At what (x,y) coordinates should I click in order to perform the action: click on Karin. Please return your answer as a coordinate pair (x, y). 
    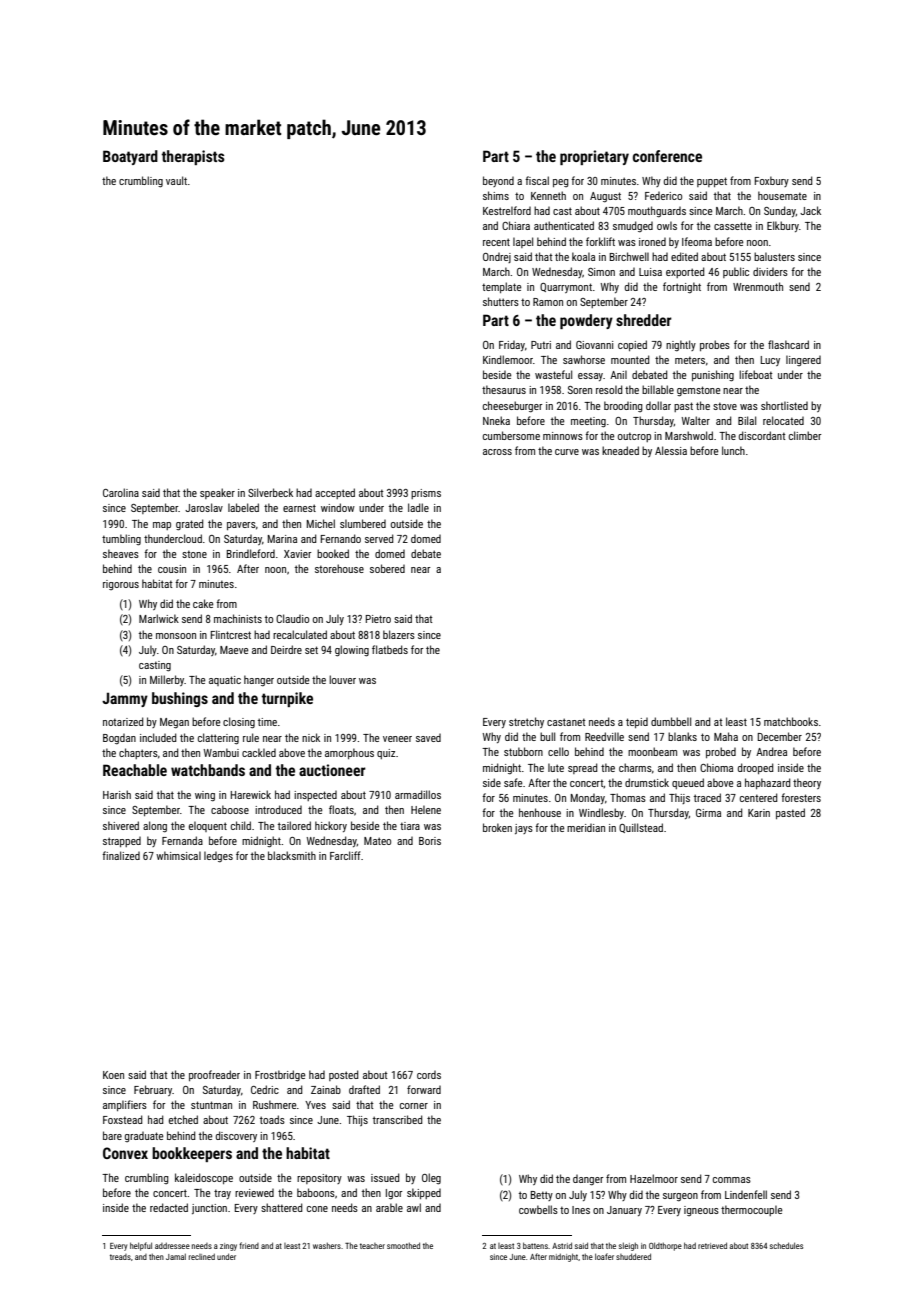
    Looking at the image, I should click on (759, 813).
